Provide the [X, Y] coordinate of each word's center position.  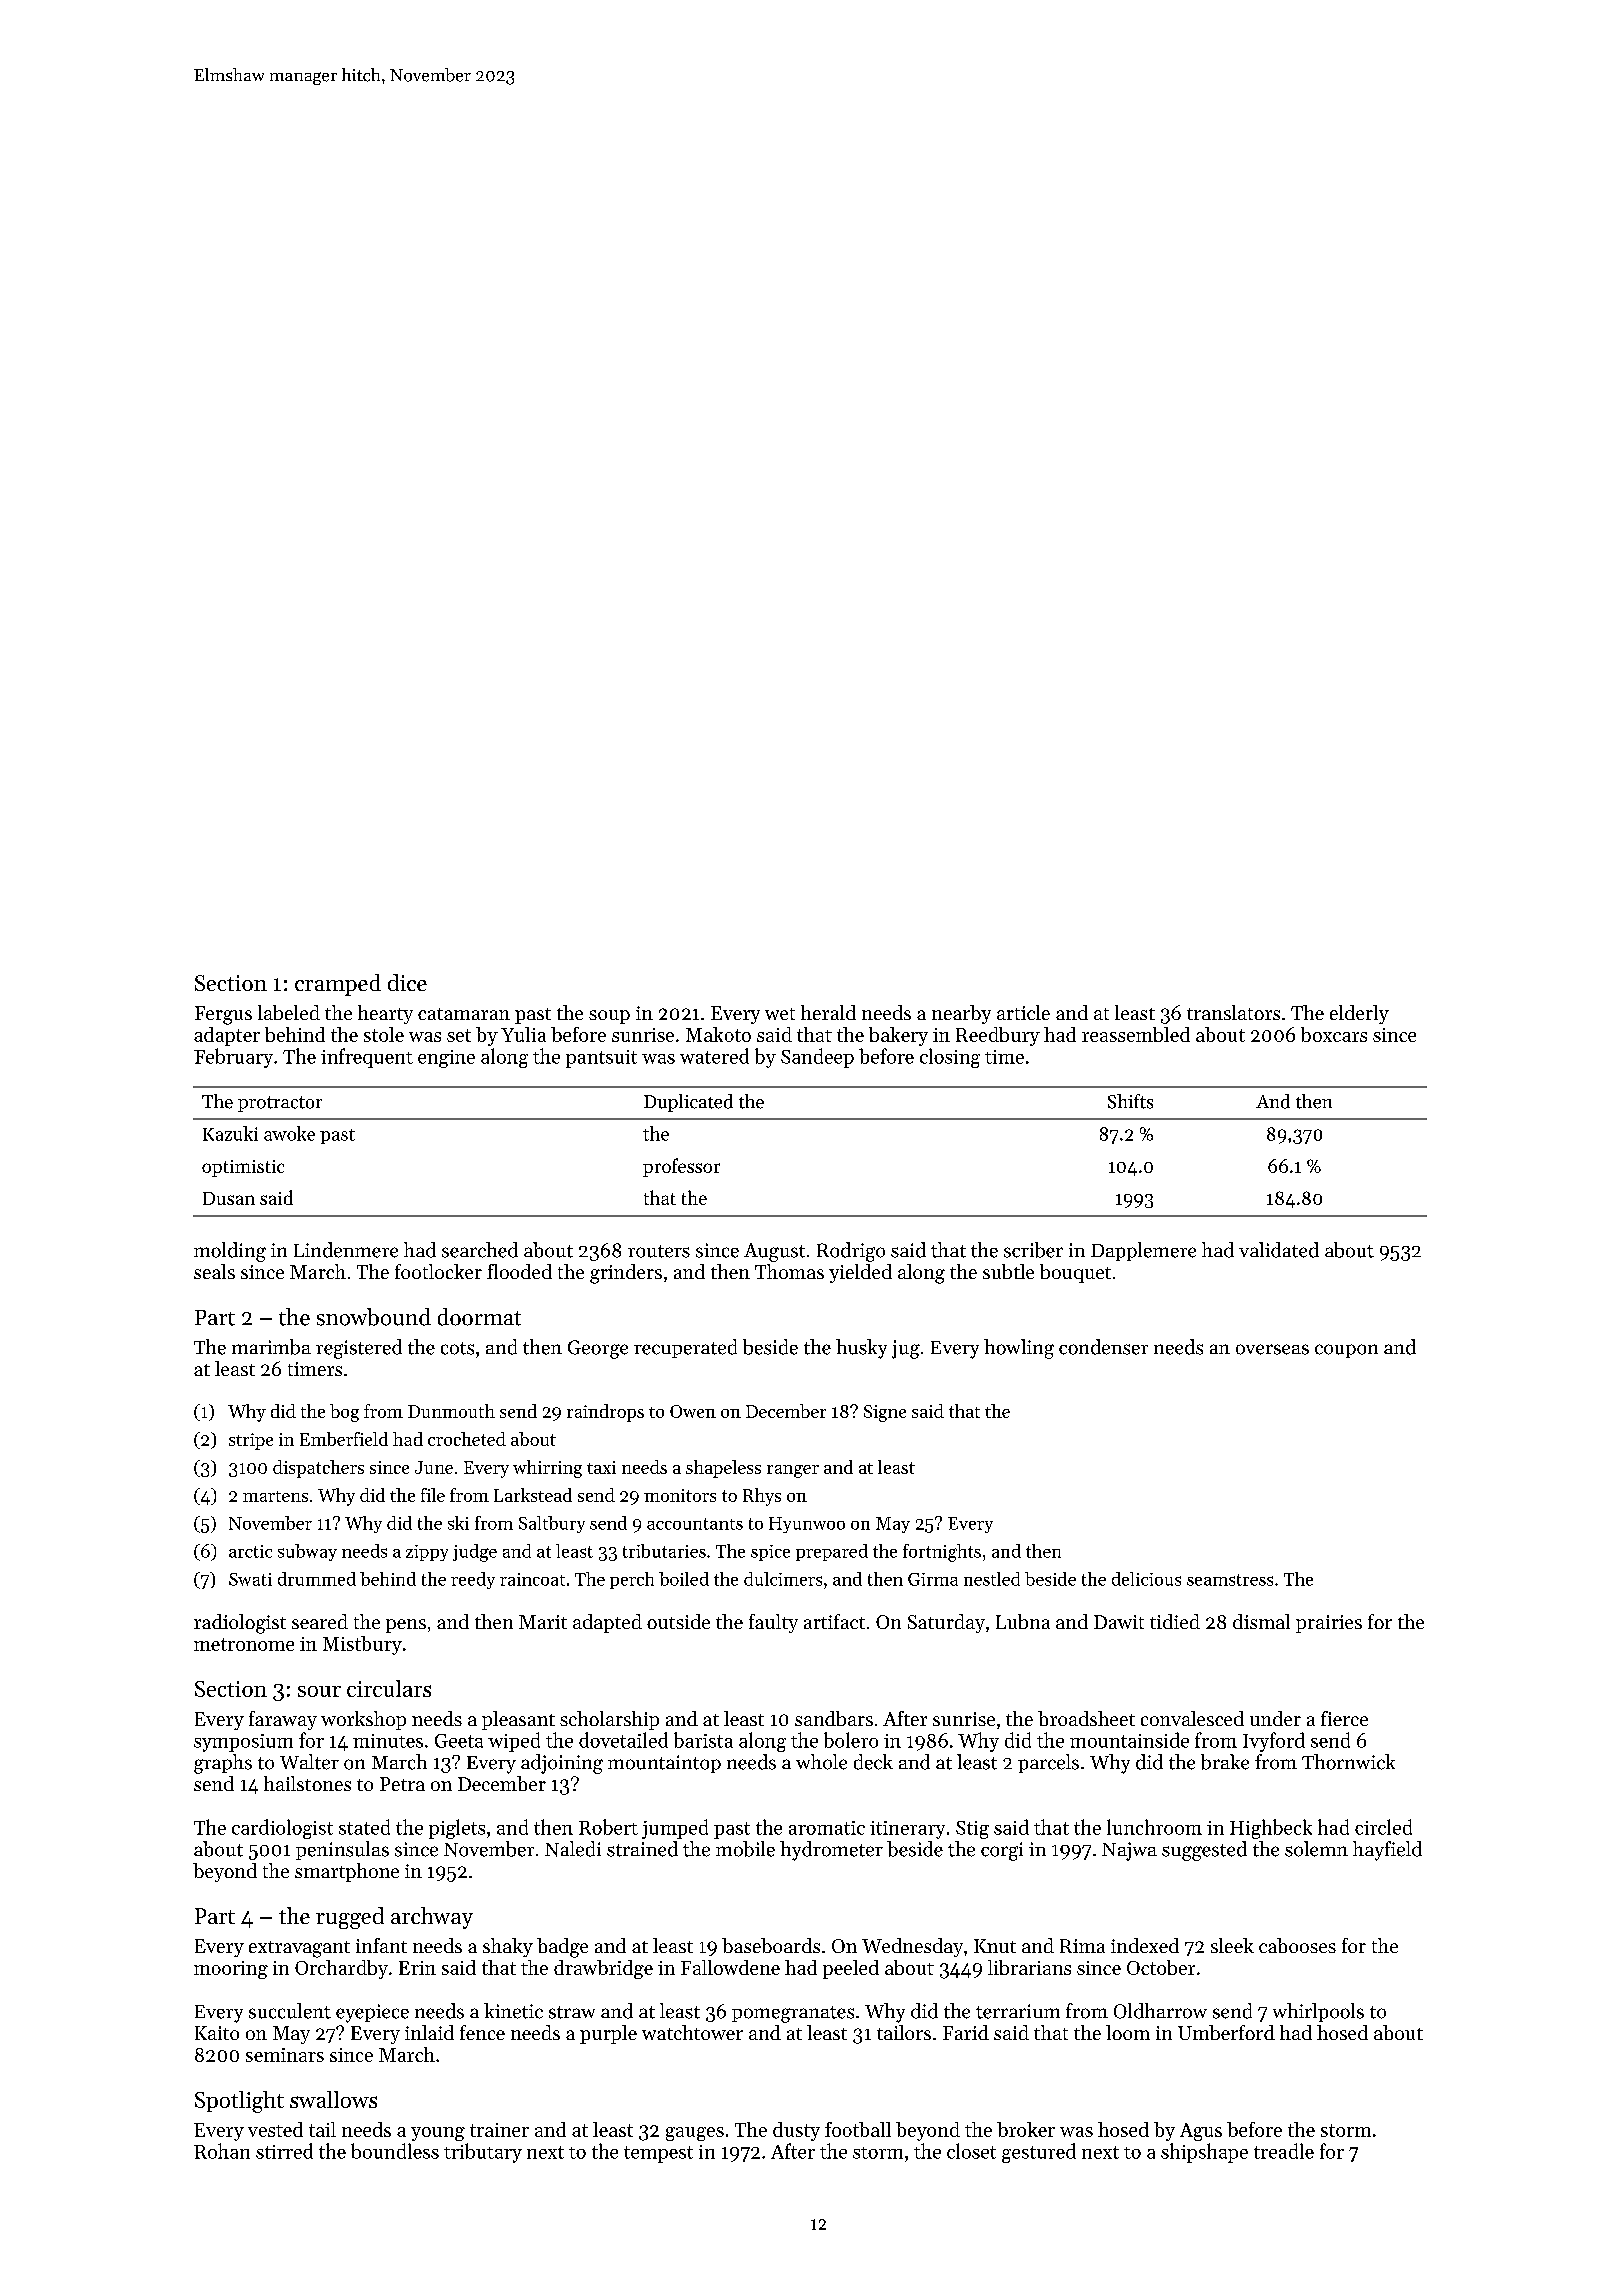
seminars [285, 2055]
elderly [1359, 1014]
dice [407, 982]
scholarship [609, 1720]
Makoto [718, 1034]
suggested [1204, 1851]
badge [562, 1948]
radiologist [240, 1624]
